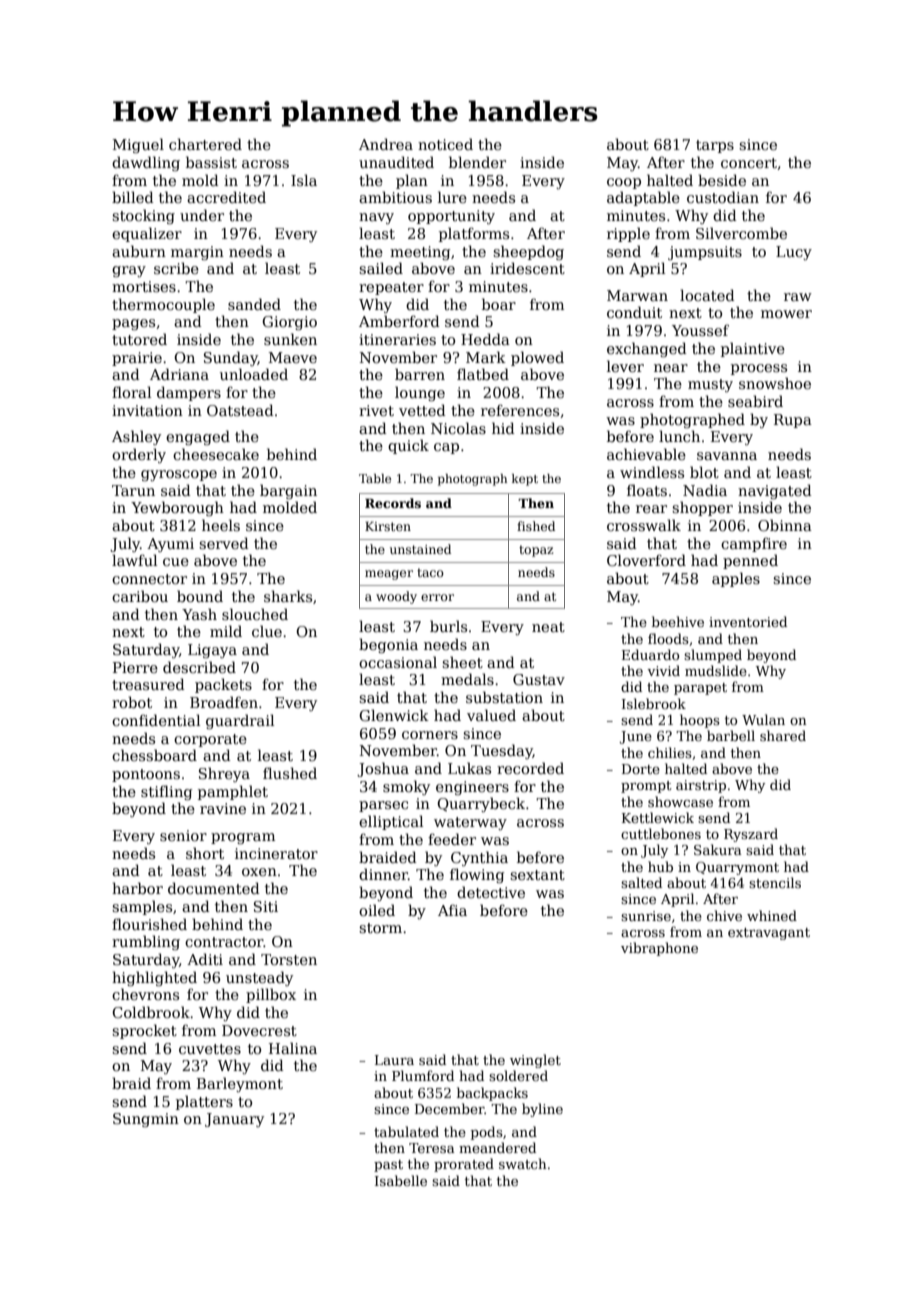  What do you see at coordinates (798, 297) in the document?
I see `raw` at bounding box center [798, 297].
